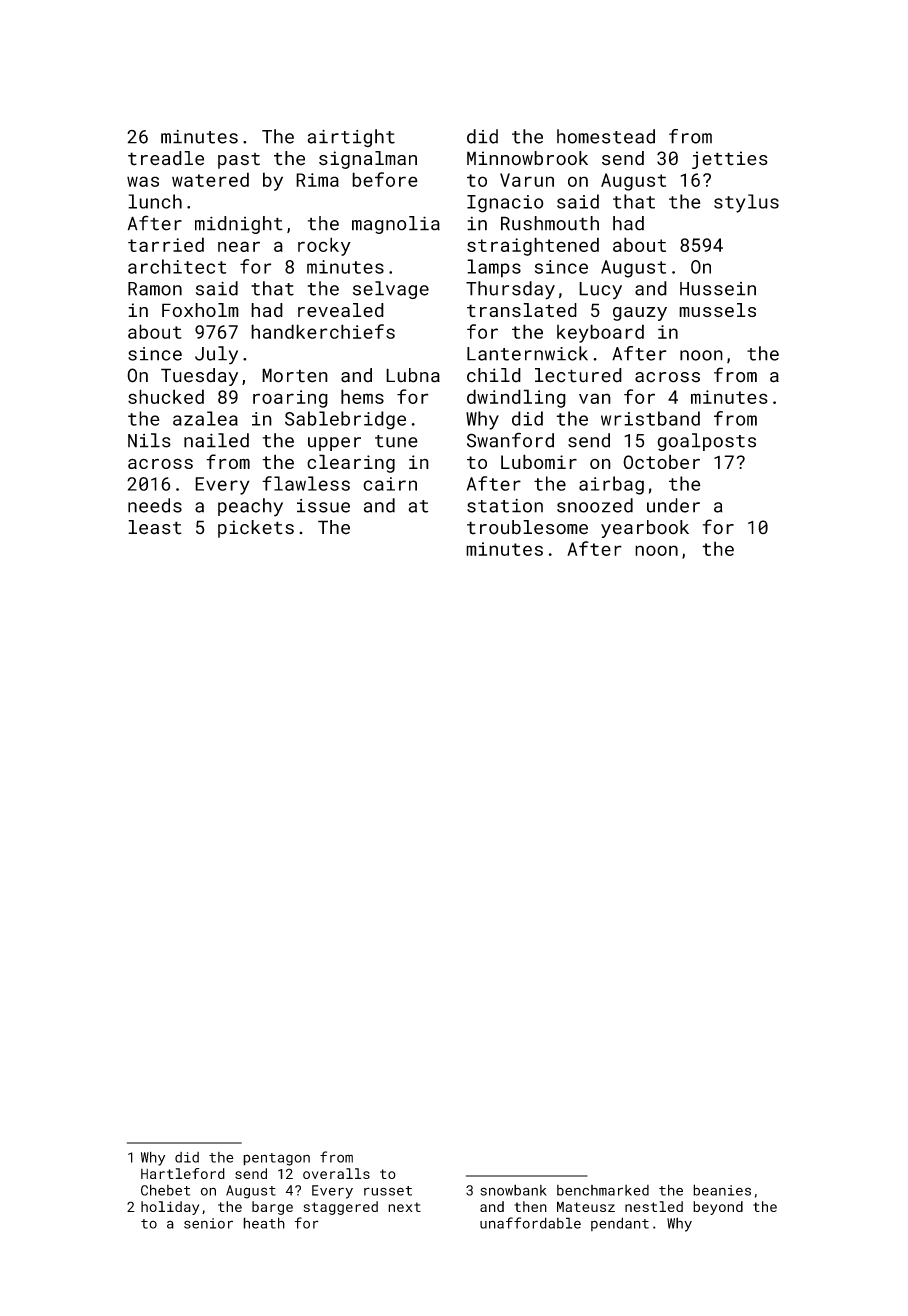 This screenshot has height=1316, width=908. Describe the element at coordinates (722, 1190) in the screenshot. I see `beanies` at that location.
